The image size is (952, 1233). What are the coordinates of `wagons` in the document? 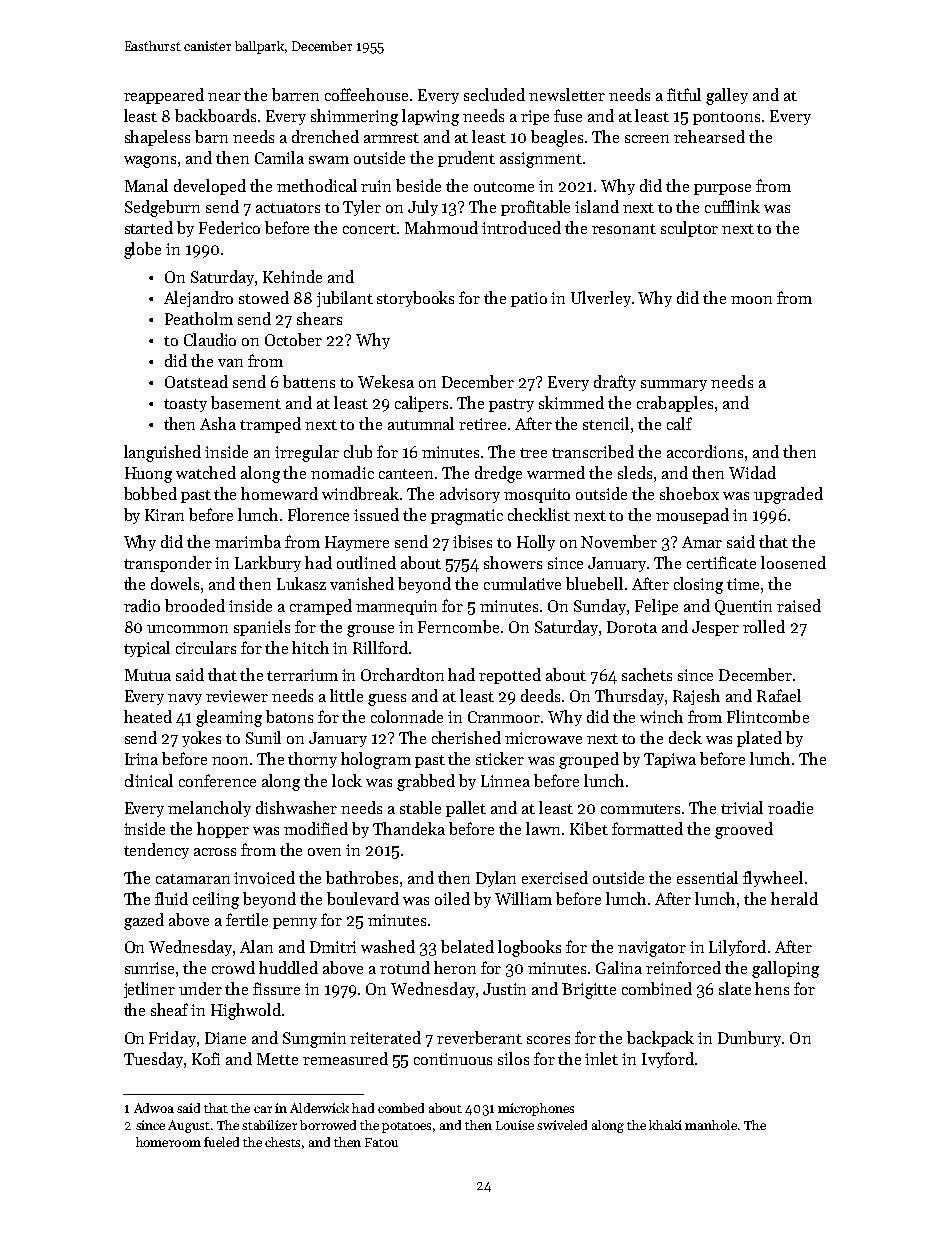 It's located at (150, 162).
